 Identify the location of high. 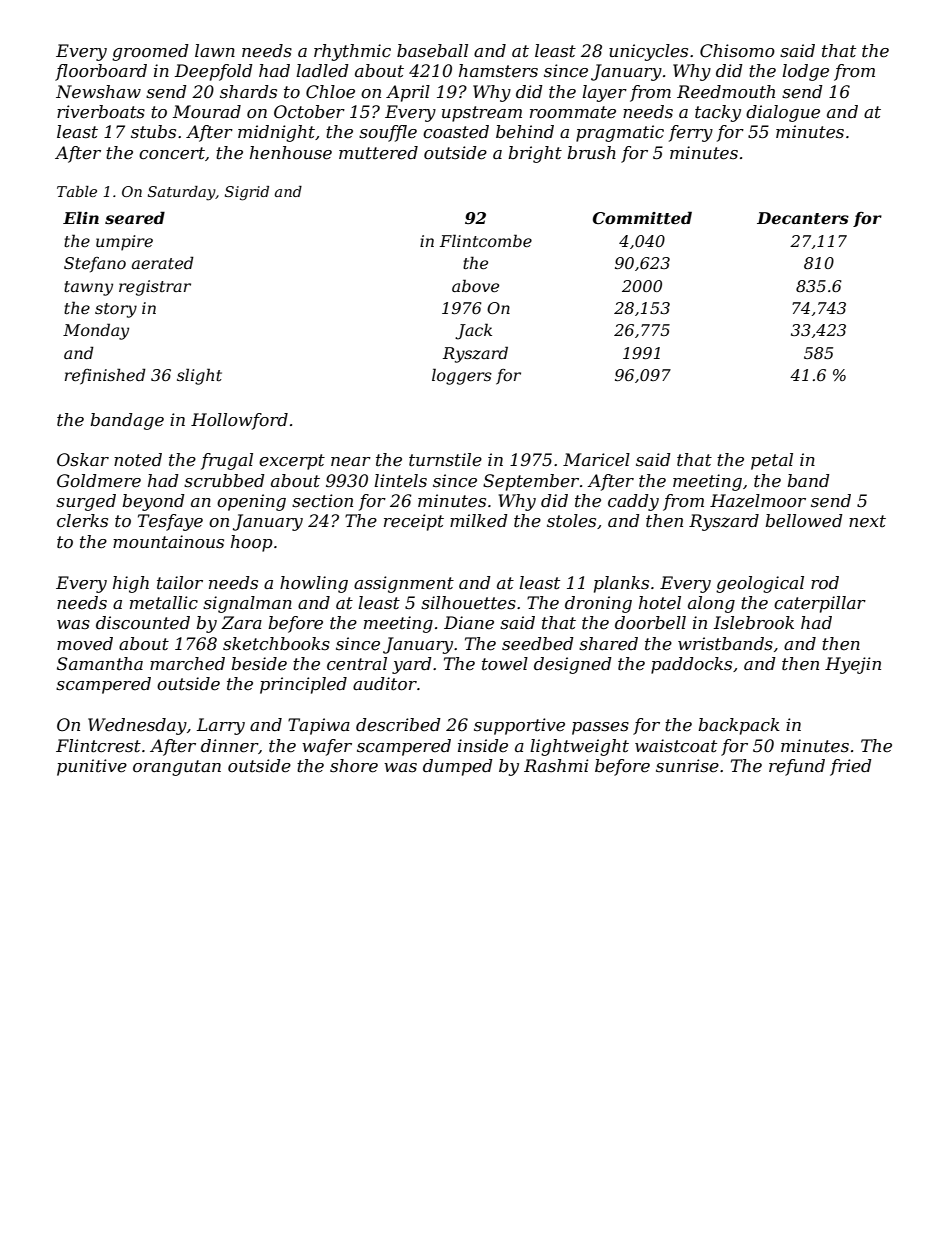
(131, 584).
